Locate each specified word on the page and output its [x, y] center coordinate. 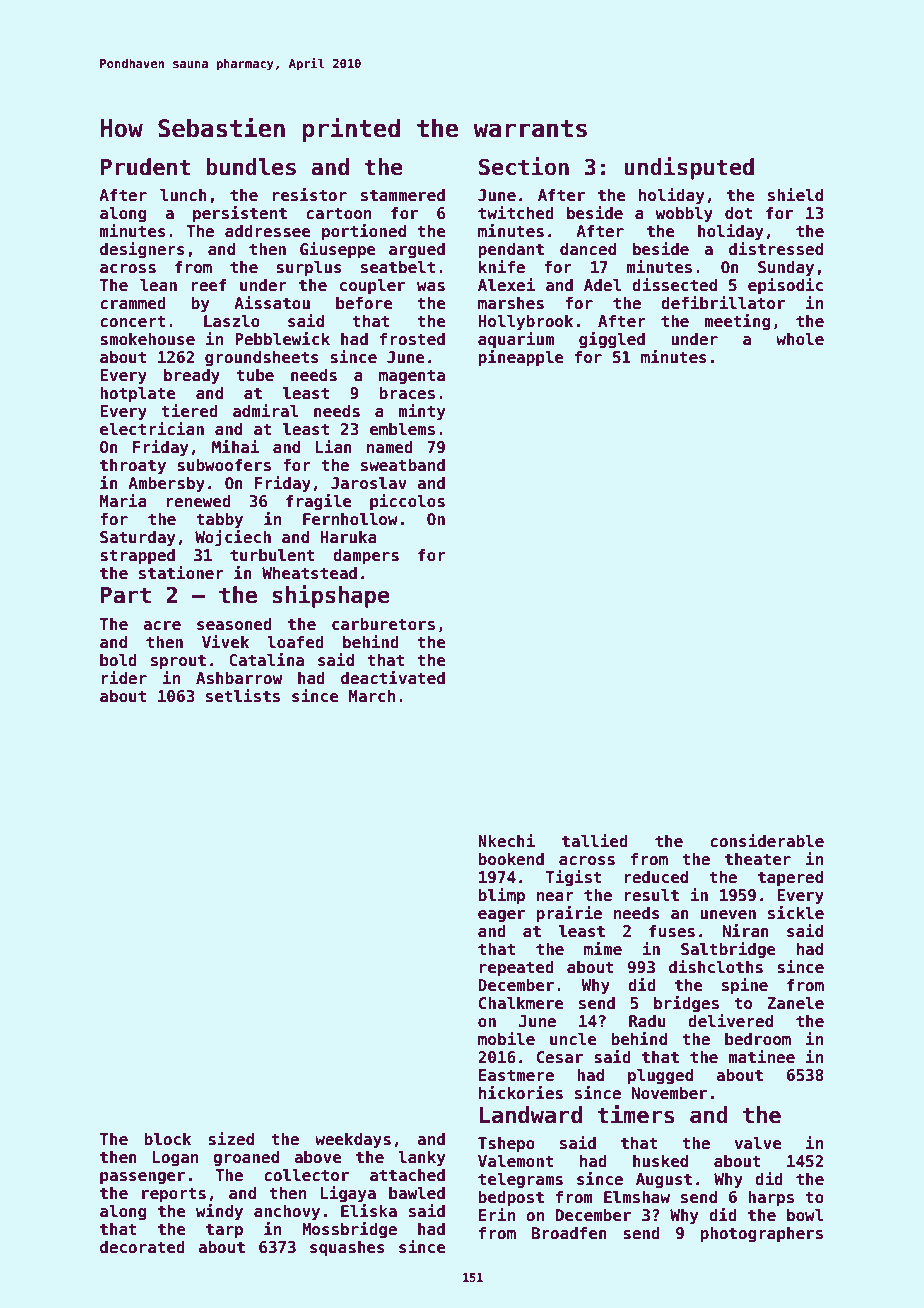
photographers [761, 1235]
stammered [403, 195]
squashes [347, 1249]
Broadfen [569, 1233]
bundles [251, 167]
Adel [603, 285]
